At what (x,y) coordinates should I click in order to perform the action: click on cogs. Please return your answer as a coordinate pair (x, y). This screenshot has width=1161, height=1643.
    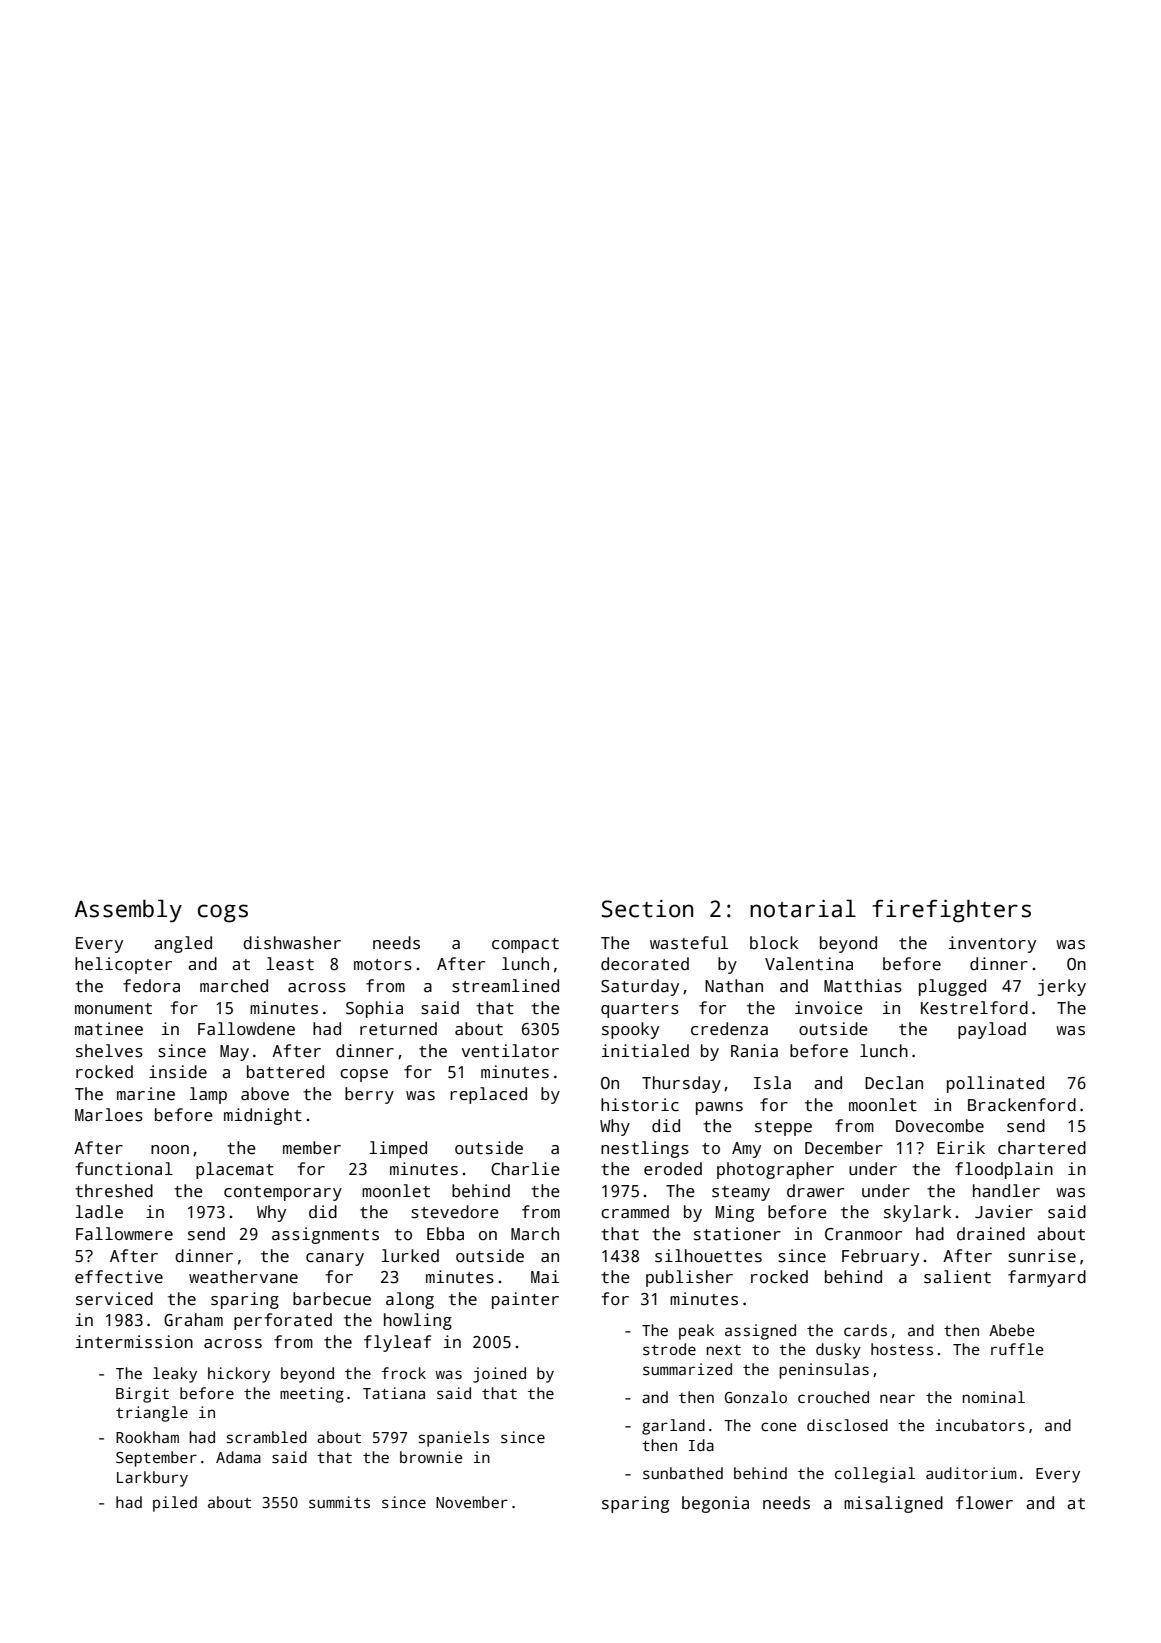
    Looking at the image, I should click on (223, 913).
